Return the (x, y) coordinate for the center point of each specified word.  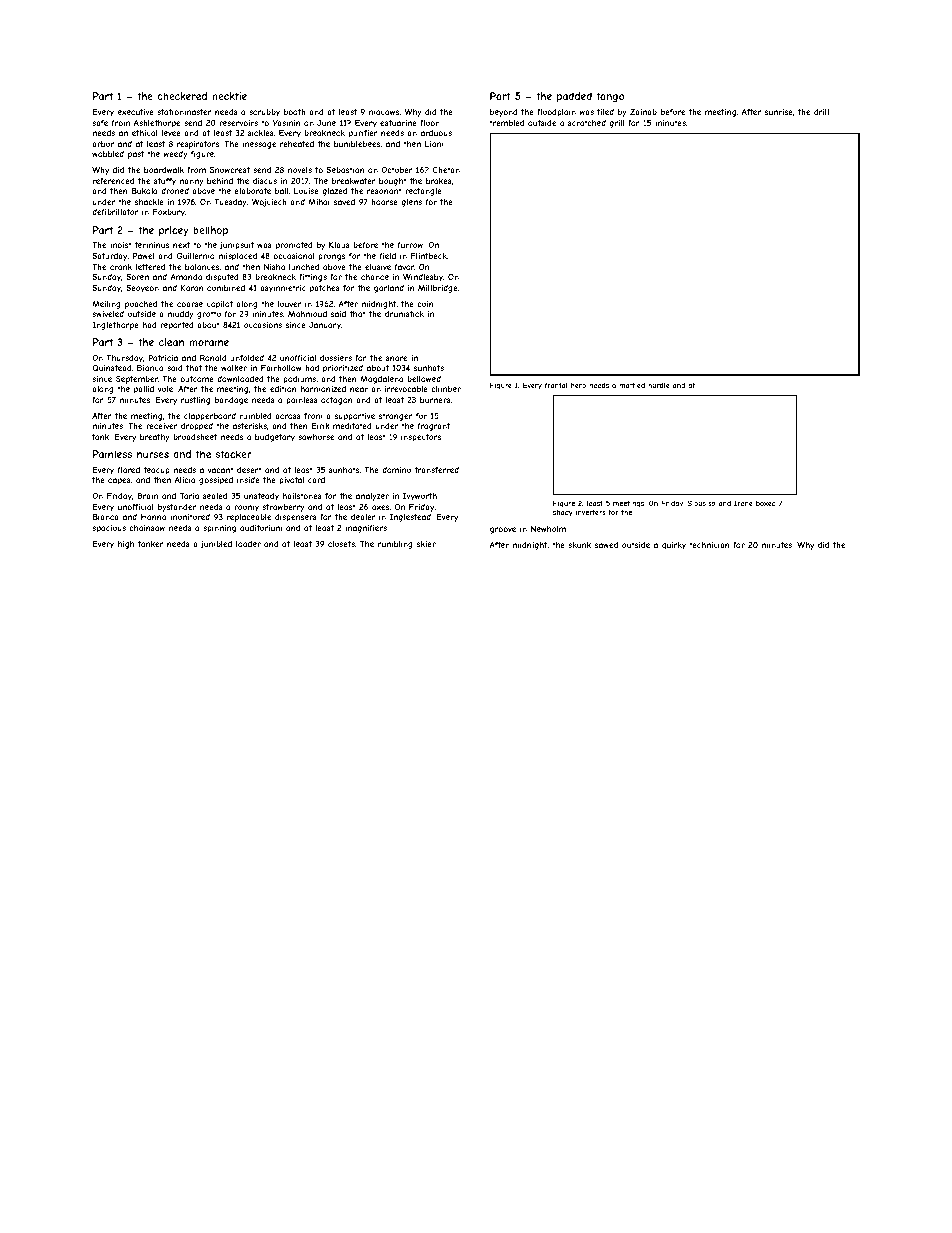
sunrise (779, 112)
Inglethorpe (115, 325)
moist (121, 245)
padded (574, 97)
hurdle (659, 385)
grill (617, 124)
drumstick (404, 314)
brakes (439, 181)
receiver (161, 426)
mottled (632, 385)
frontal (556, 385)
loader (248, 544)
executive (136, 112)
